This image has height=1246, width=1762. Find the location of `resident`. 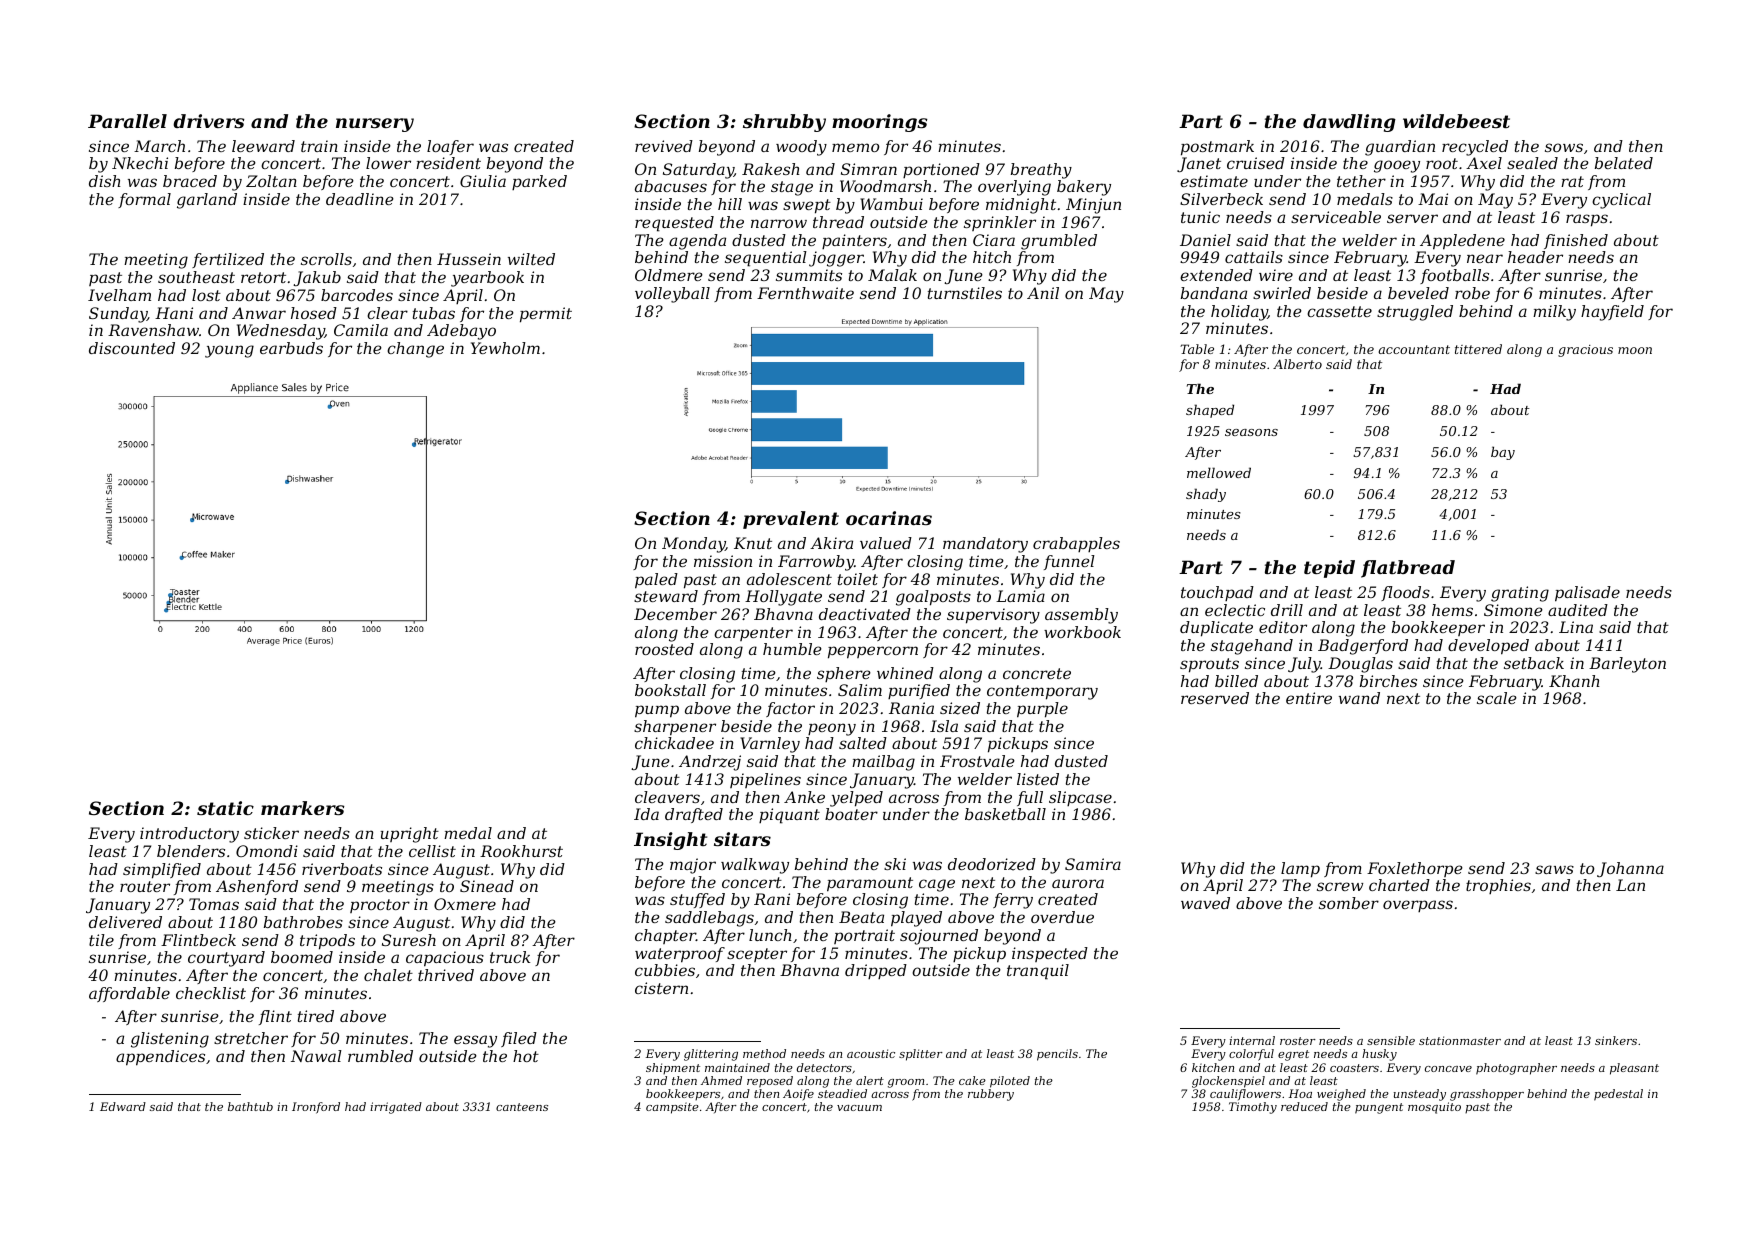

resident is located at coordinates (448, 163).
